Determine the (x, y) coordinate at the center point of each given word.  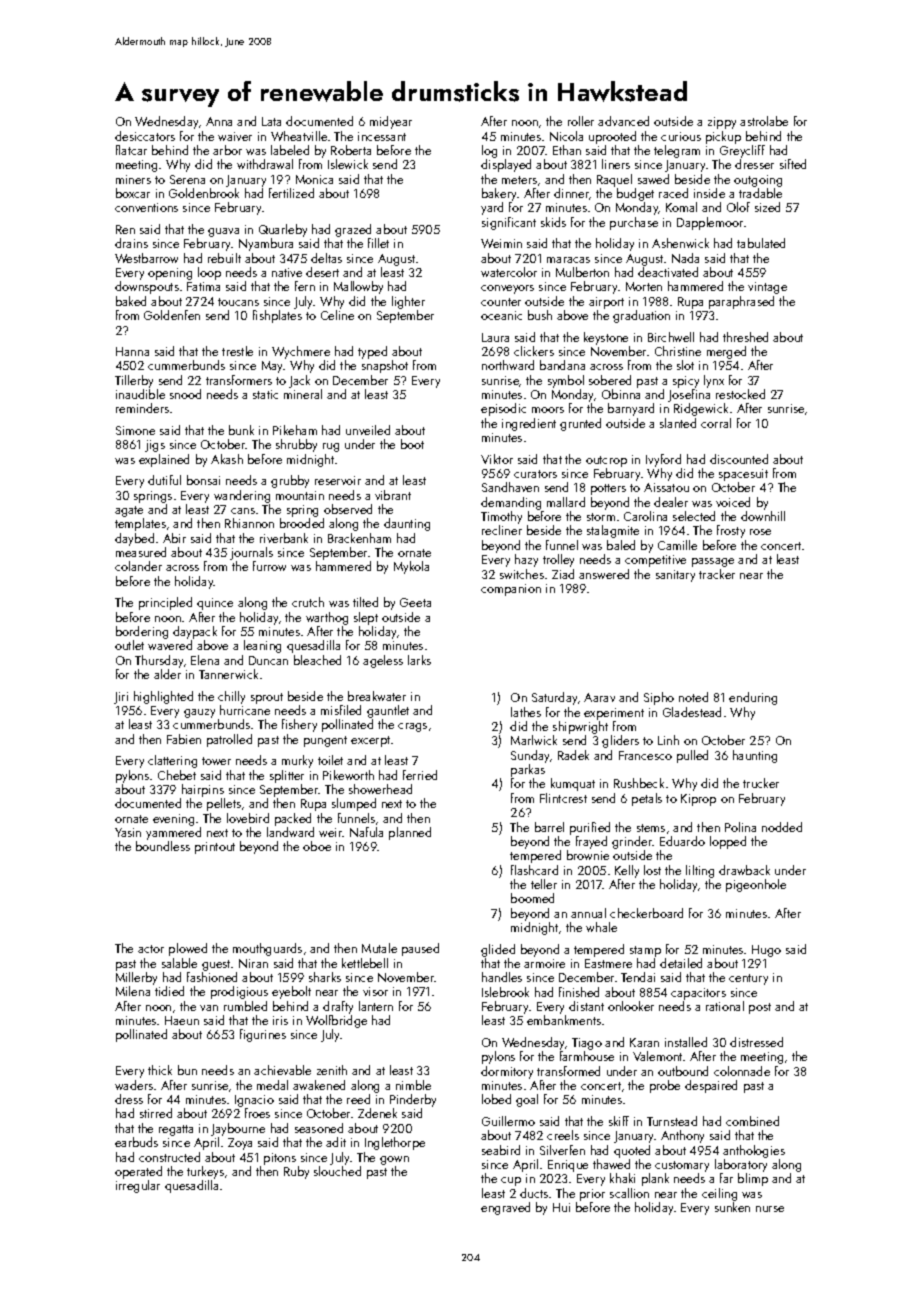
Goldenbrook (204, 193)
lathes (526, 712)
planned (410, 833)
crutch (308, 602)
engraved (505, 1208)
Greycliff (742, 151)
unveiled (368, 430)
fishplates (277, 316)
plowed (188, 949)
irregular (138, 1186)
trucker (761, 783)
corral (716, 423)
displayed (506, 165)
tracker (717, 574)
